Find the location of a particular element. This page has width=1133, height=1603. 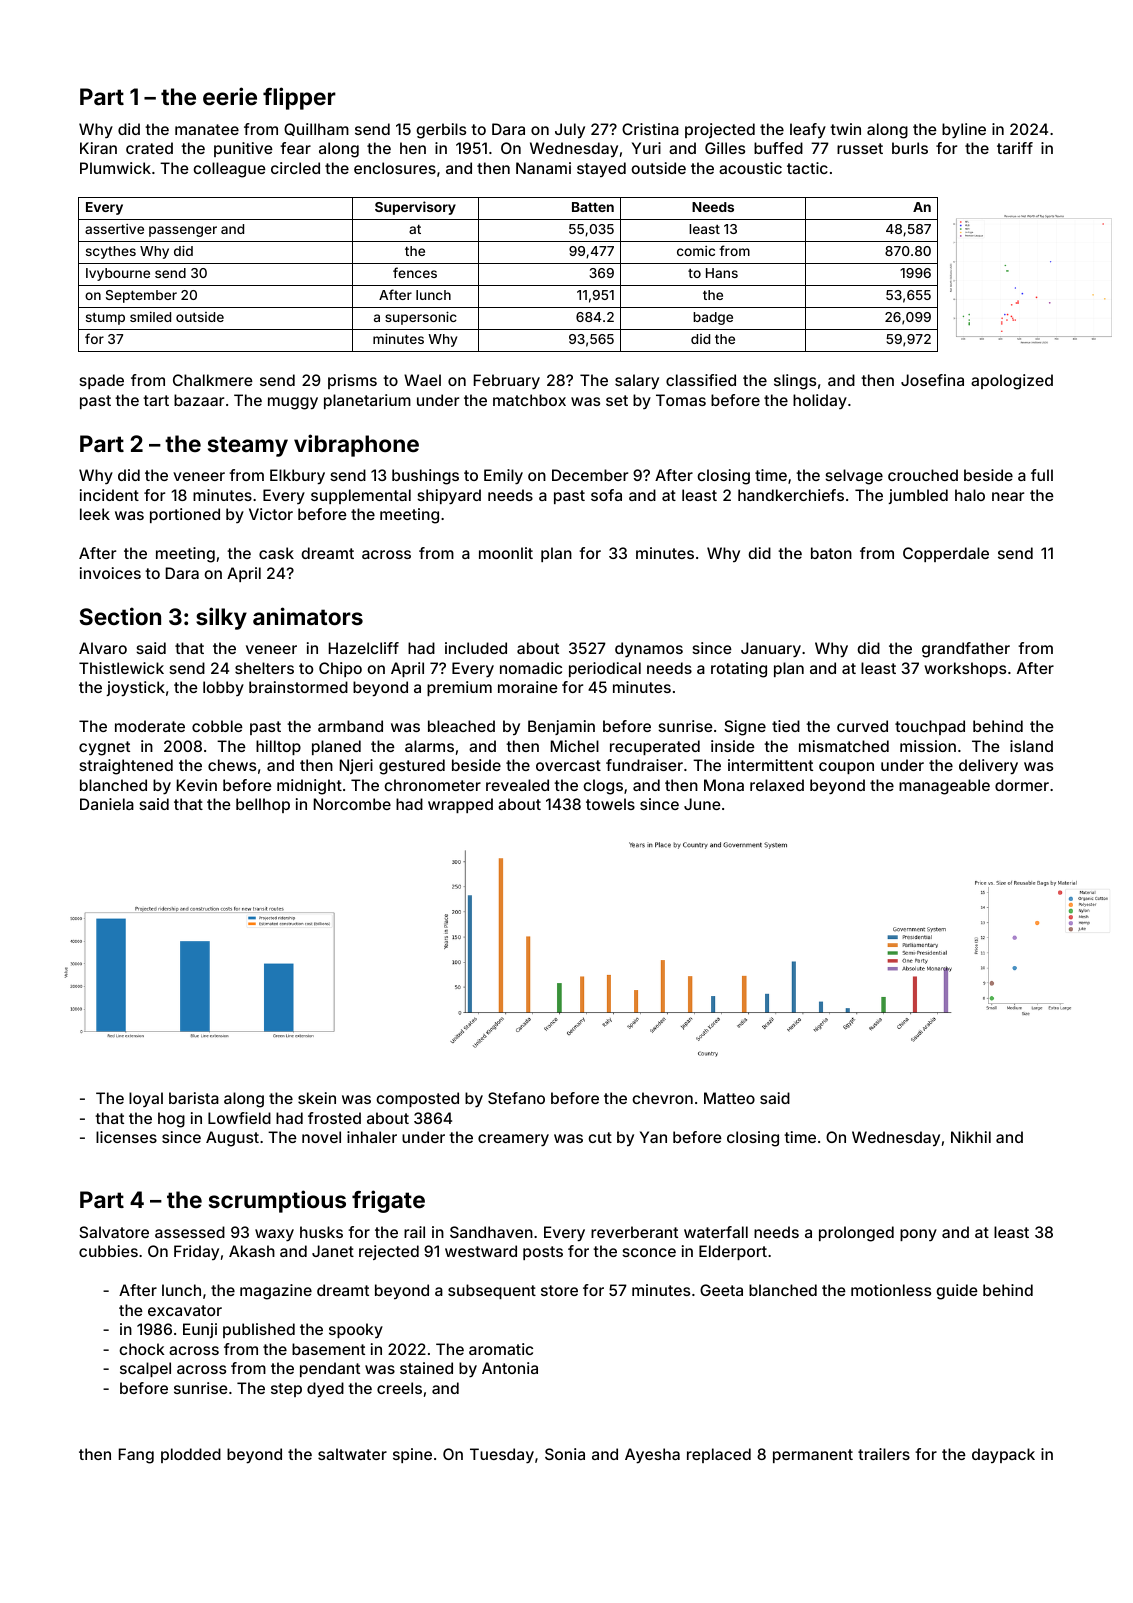

muggy is located at coordinates (293, 403).
